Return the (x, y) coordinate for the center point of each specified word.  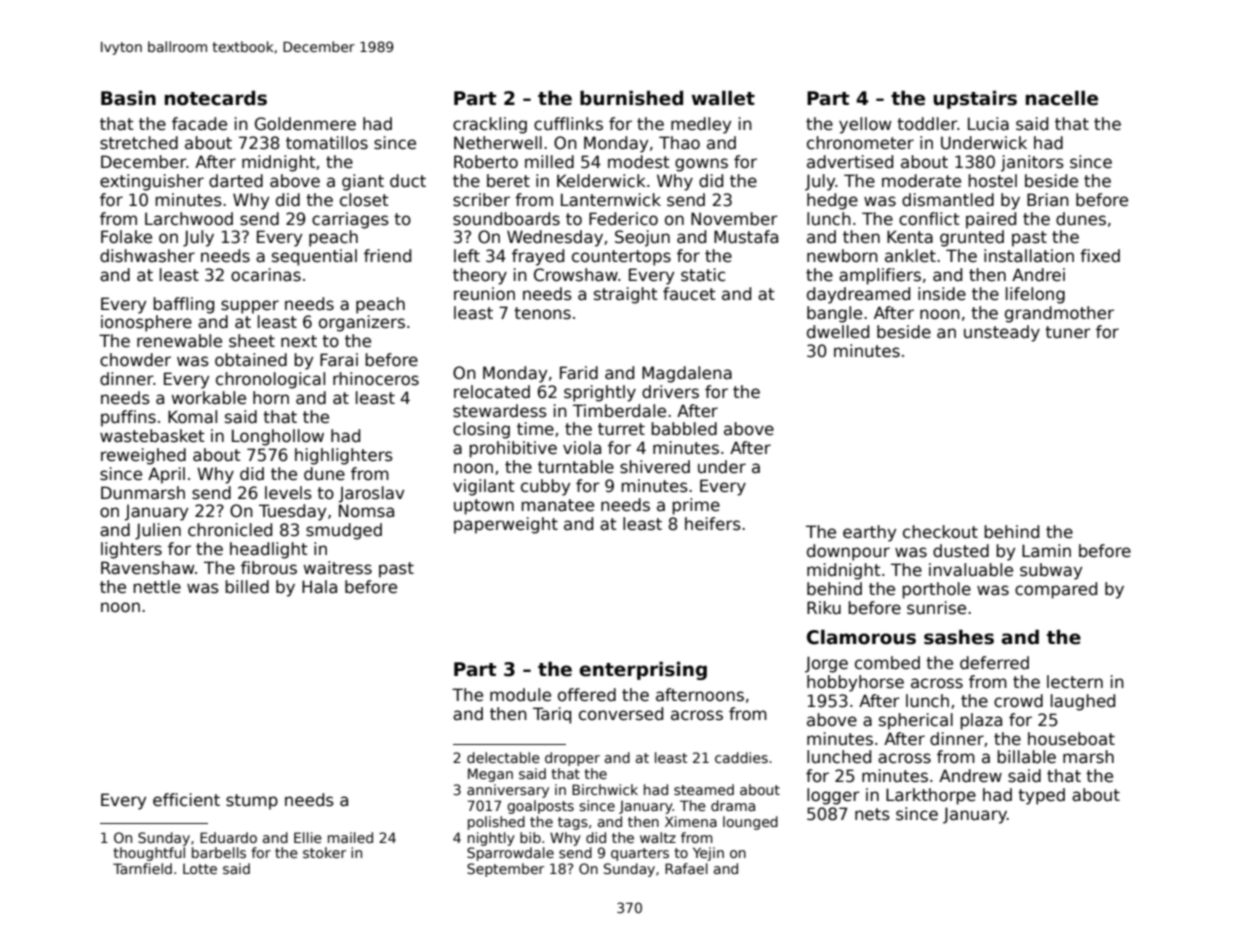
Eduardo (228, 837)
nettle (157, 587)
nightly (491, 839)
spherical (916, 721)
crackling (490, 125)
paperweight (506, 525)
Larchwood (189, 219)
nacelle (1062, 98)
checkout (940, 532)
